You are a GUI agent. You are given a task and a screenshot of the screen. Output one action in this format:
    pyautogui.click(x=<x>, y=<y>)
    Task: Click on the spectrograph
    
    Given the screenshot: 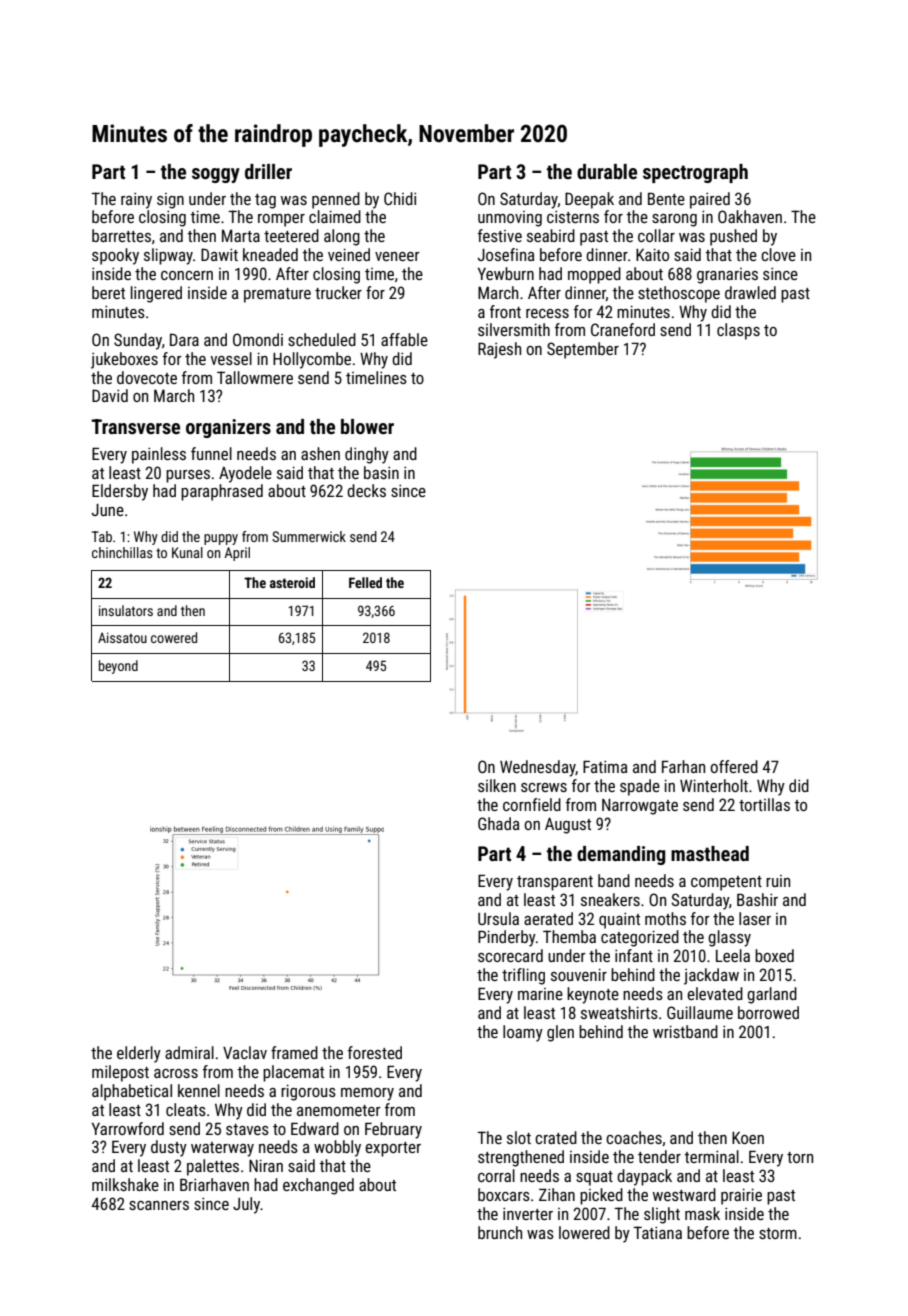 What is the action you would take?
    pyautogui.click(x=695, y=173)
